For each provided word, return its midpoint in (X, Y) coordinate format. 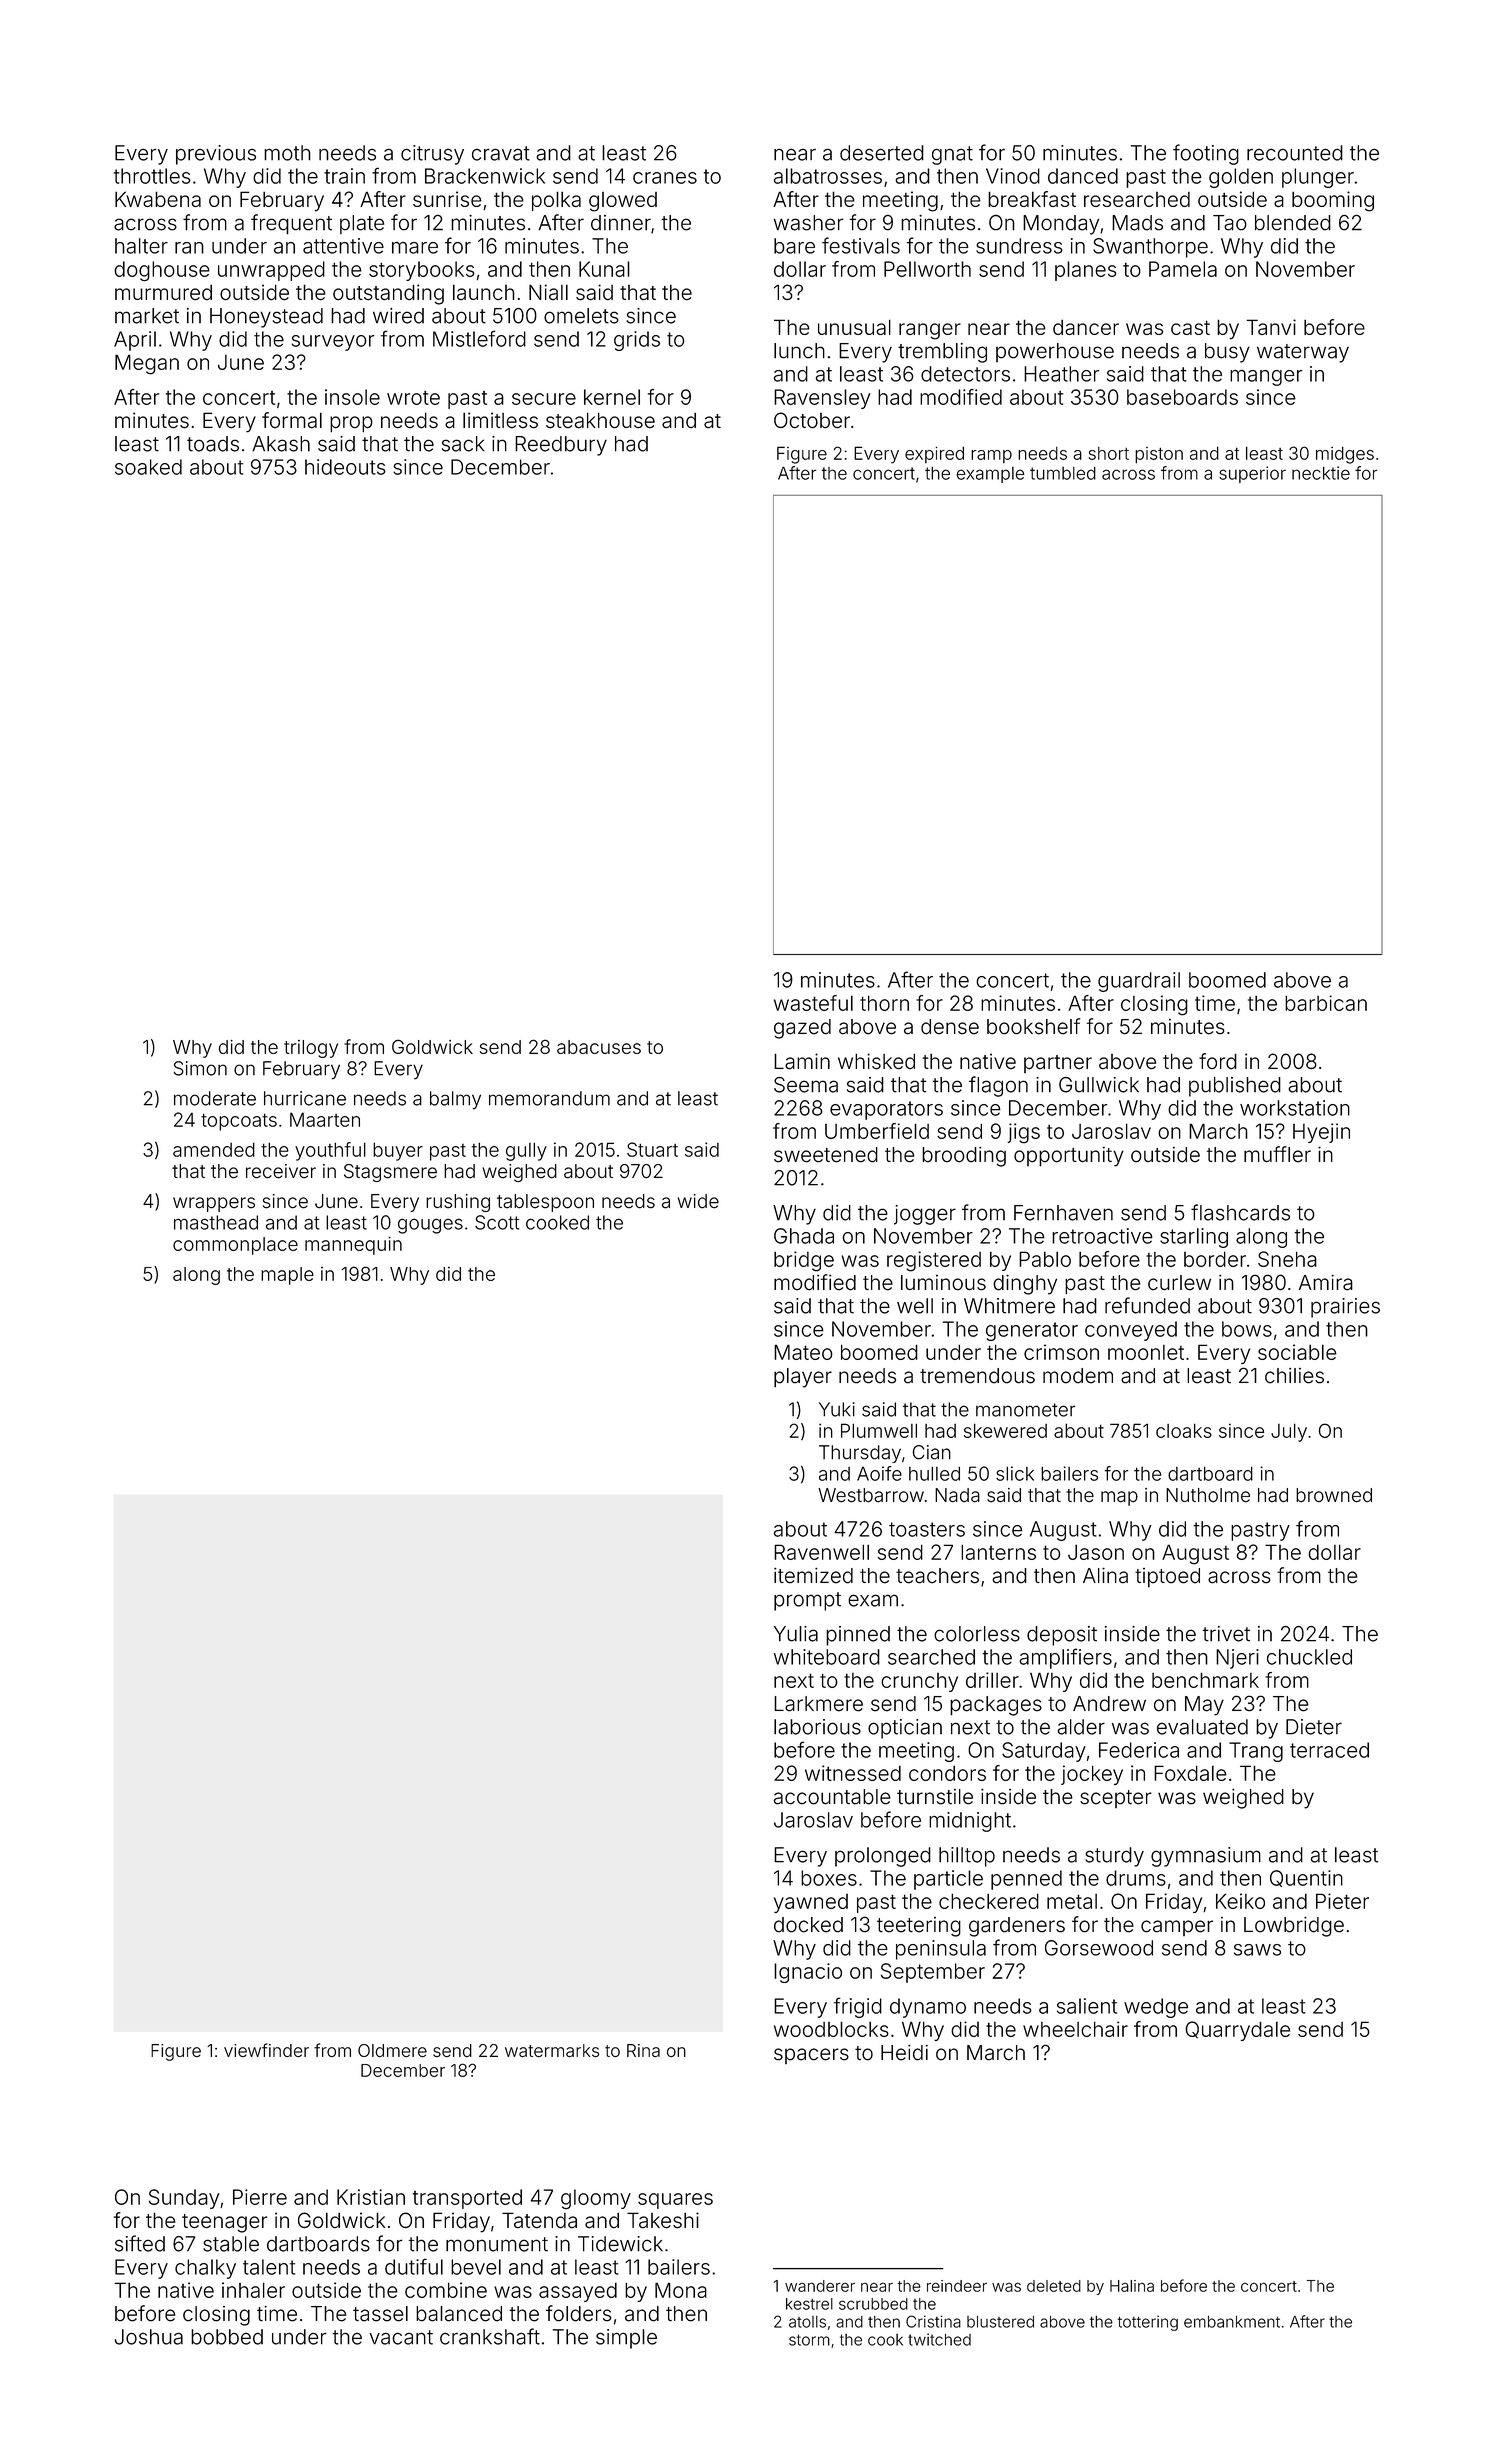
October (812, 420)
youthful (330, 1151)
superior (1252, 474)
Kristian (371, 2197)
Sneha (1287, 1259)
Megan (147, 364)
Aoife (879, 1473)
